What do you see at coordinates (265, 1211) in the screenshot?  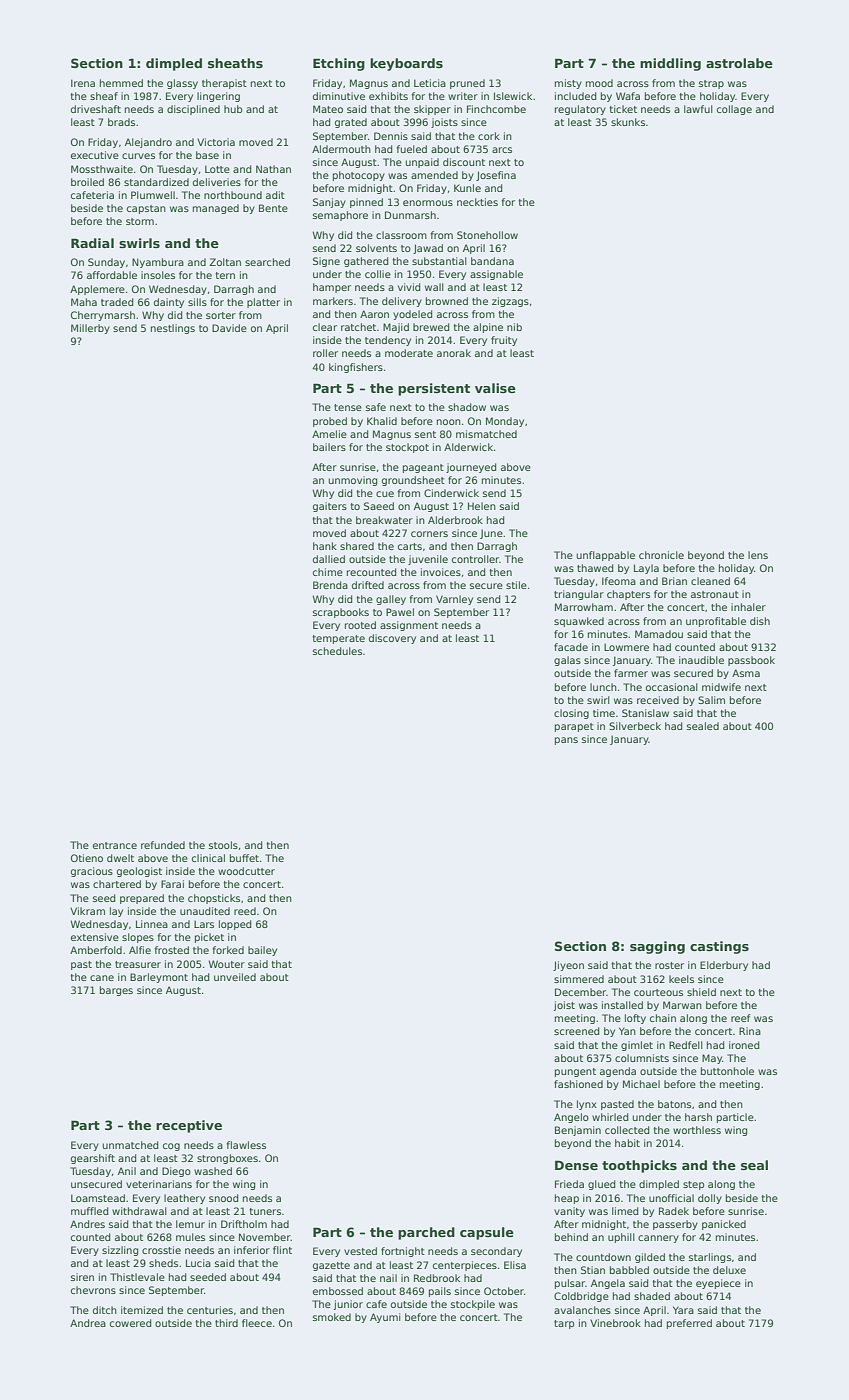 I see `tuners` at bounding box center [265, 1211].
